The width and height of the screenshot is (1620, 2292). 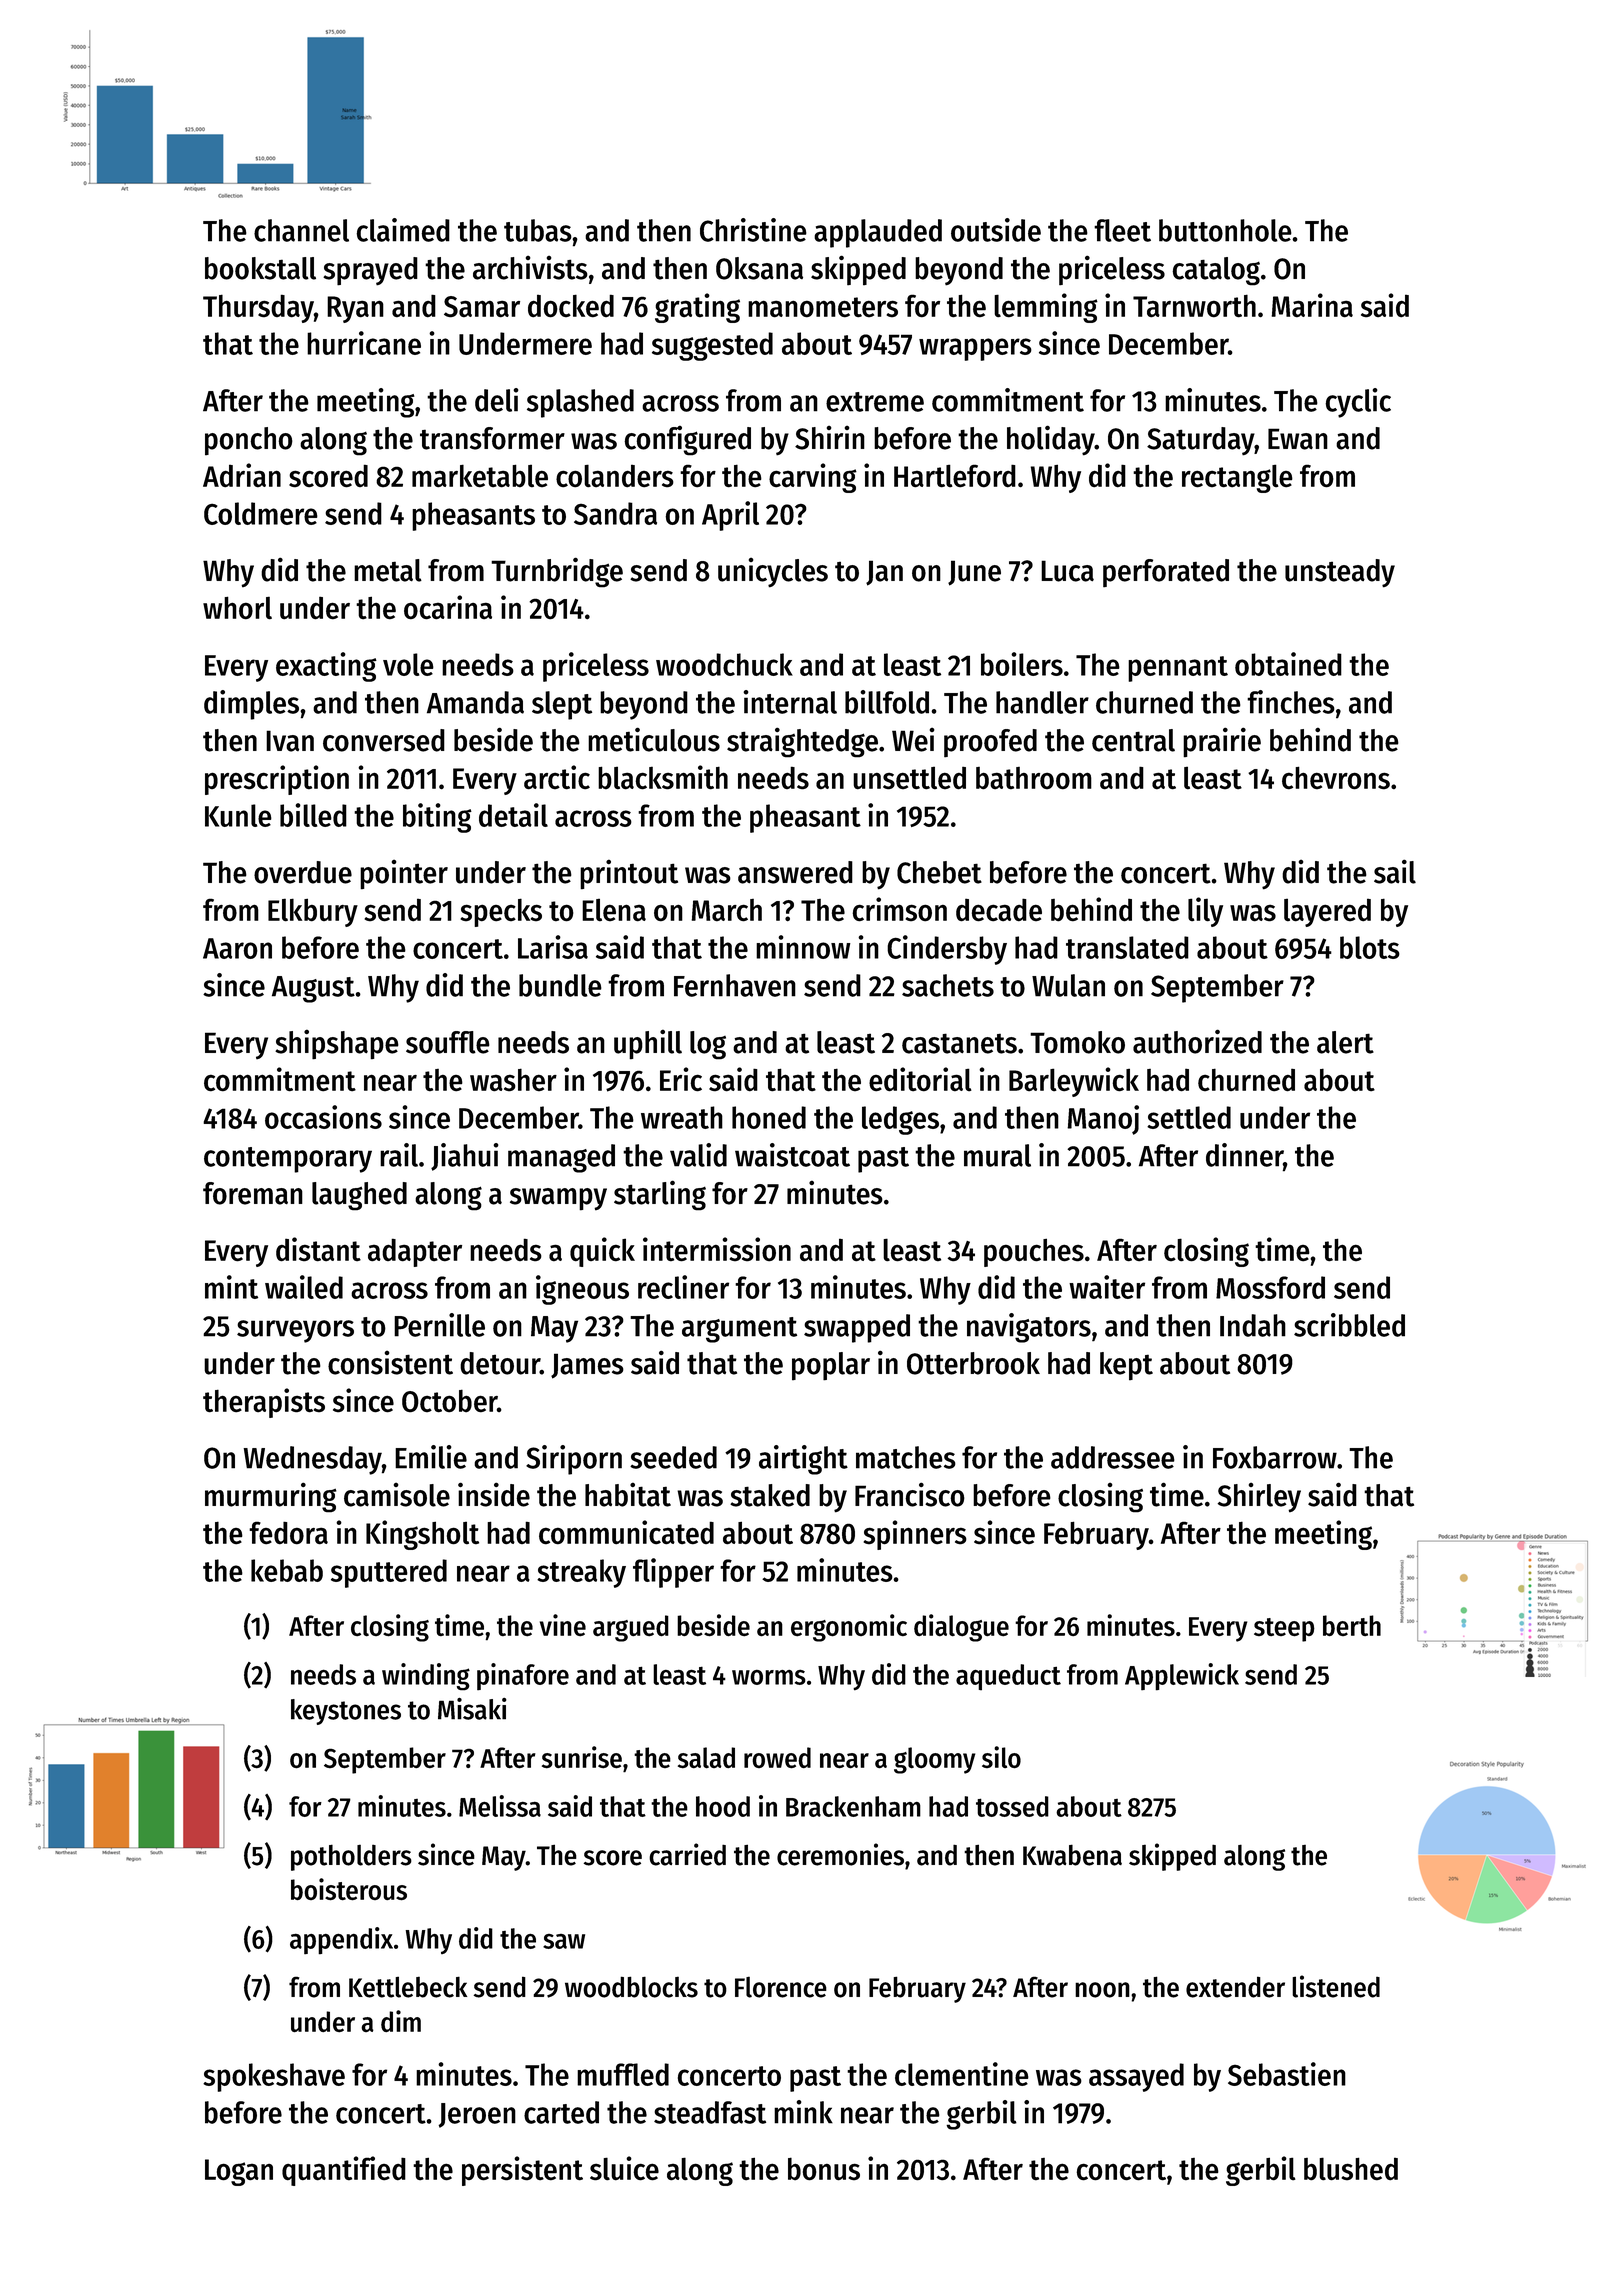 I want to click on extender, so click(x=1235, y=1987).
